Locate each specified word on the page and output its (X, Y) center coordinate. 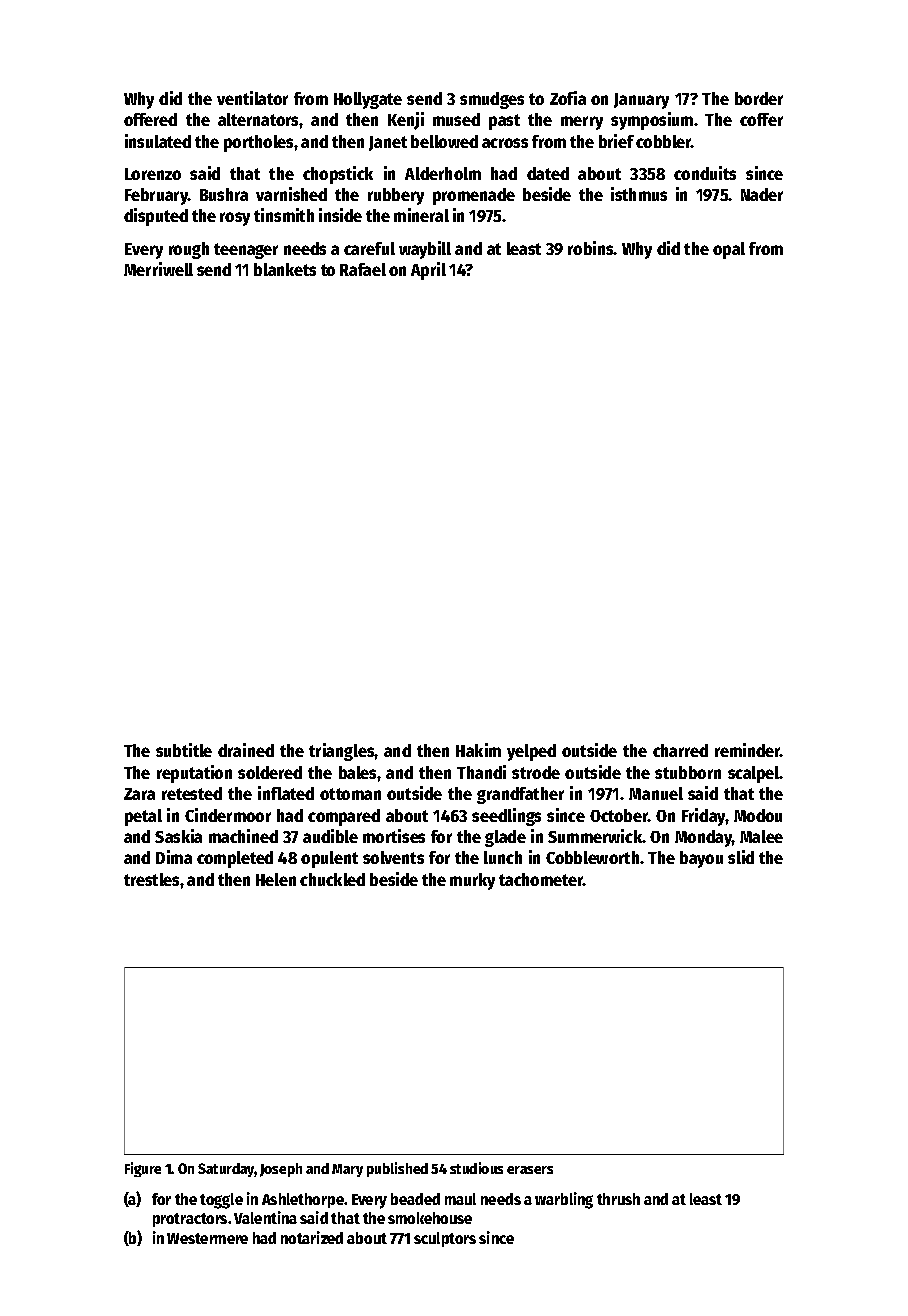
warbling (564, 1200)
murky (472, 881)
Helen (276, 879)
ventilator (252, 98)
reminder (748, 750)
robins (591, 248)
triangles (342, 752)
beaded (415, 1199)
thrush (618, 1199)
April (428, 271)
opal (729, 250)
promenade (474, 196)
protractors (190, 1220)
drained (246, 750)
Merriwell (158, 269)
